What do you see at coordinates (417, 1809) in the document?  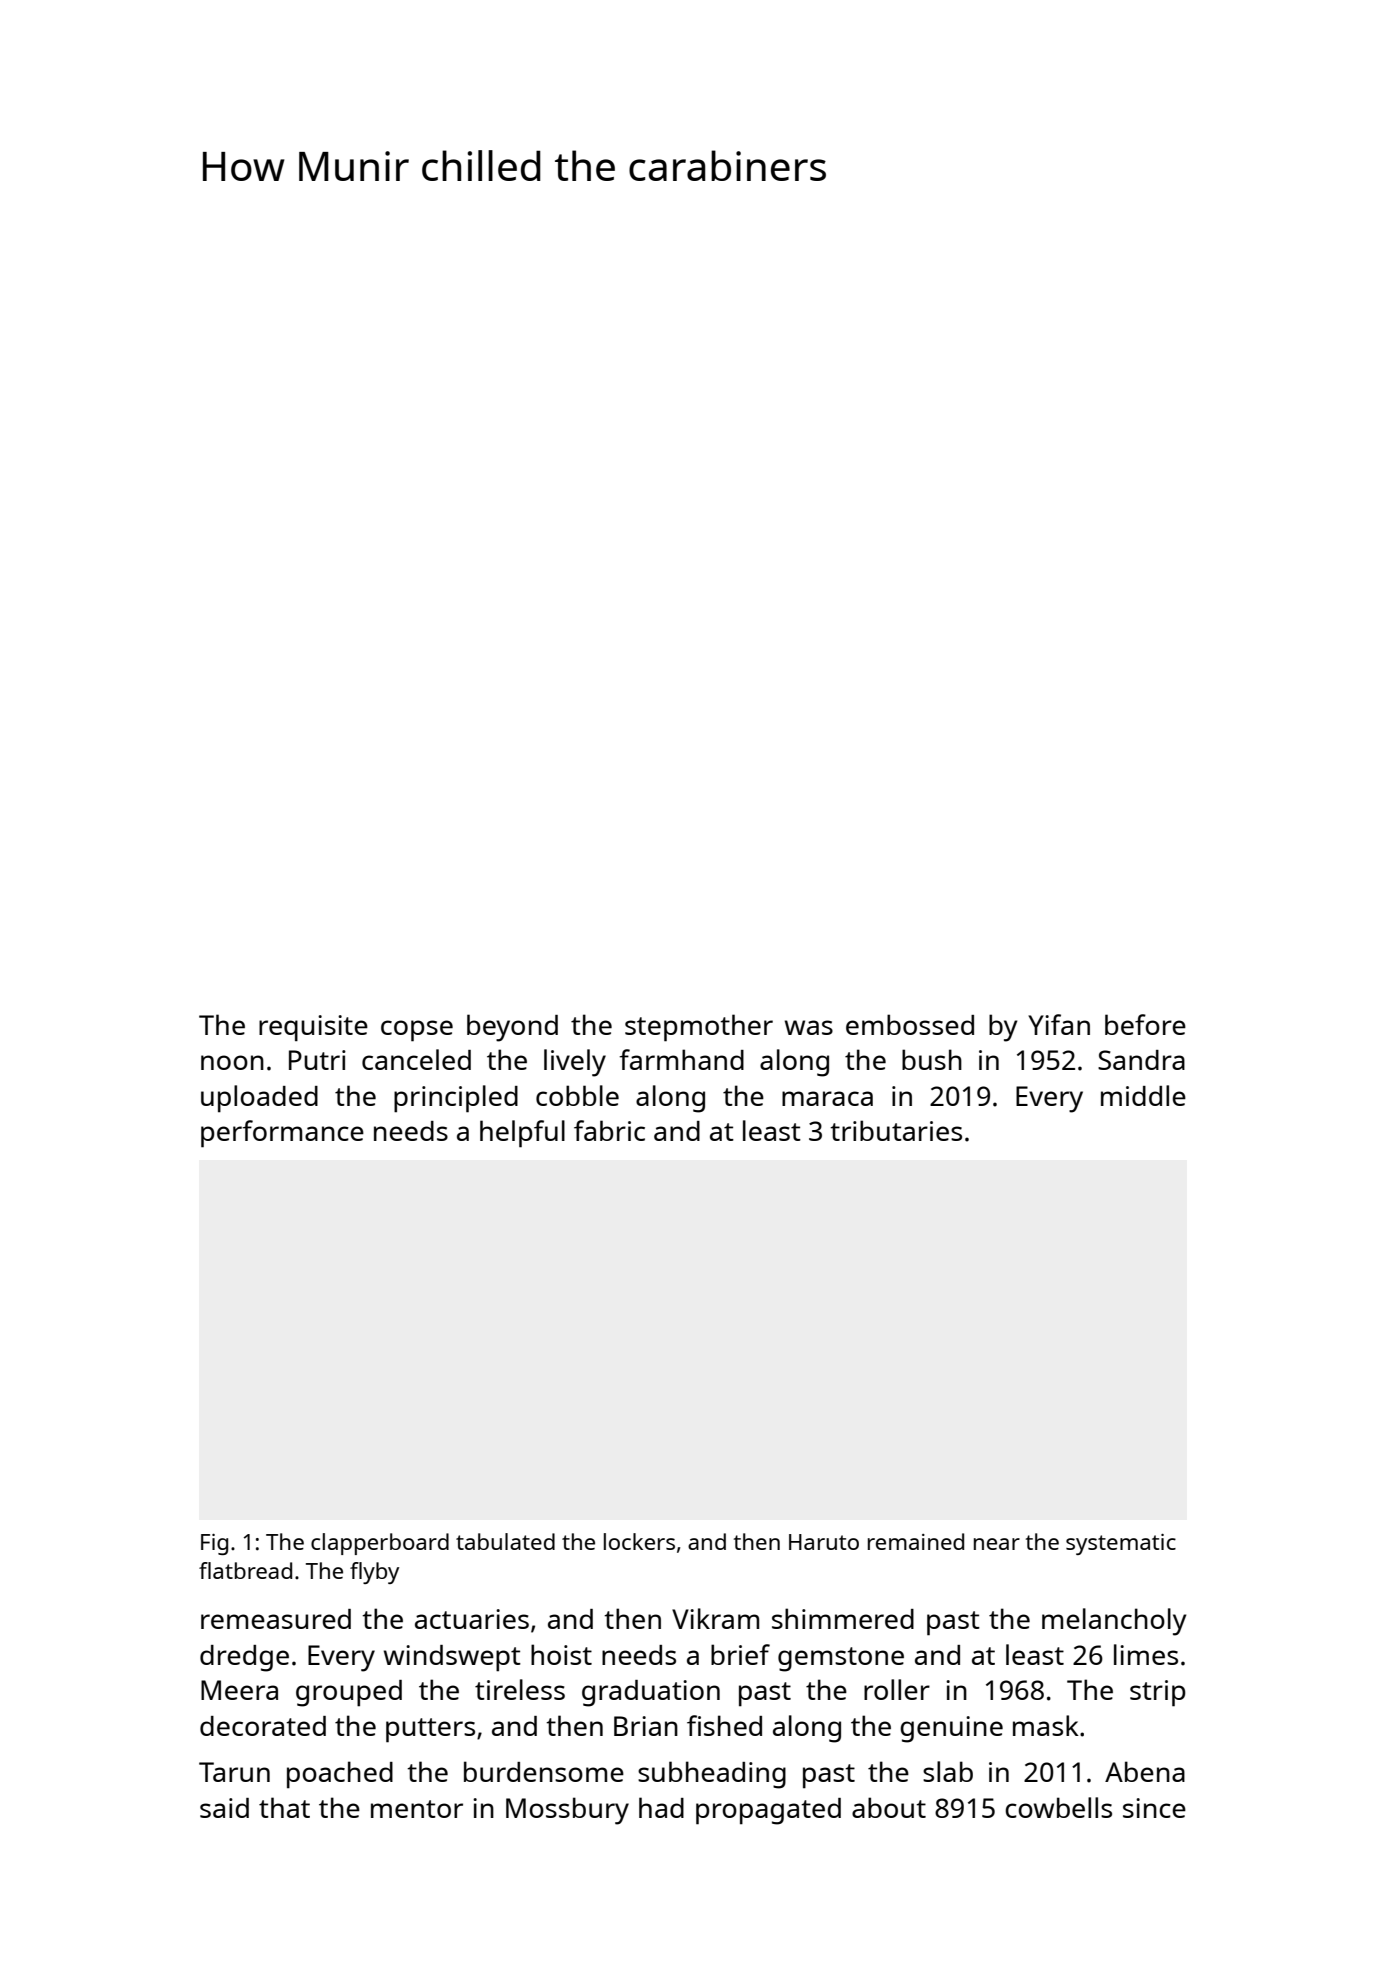 I see `mentor` at bounding box center [417, 1809].
